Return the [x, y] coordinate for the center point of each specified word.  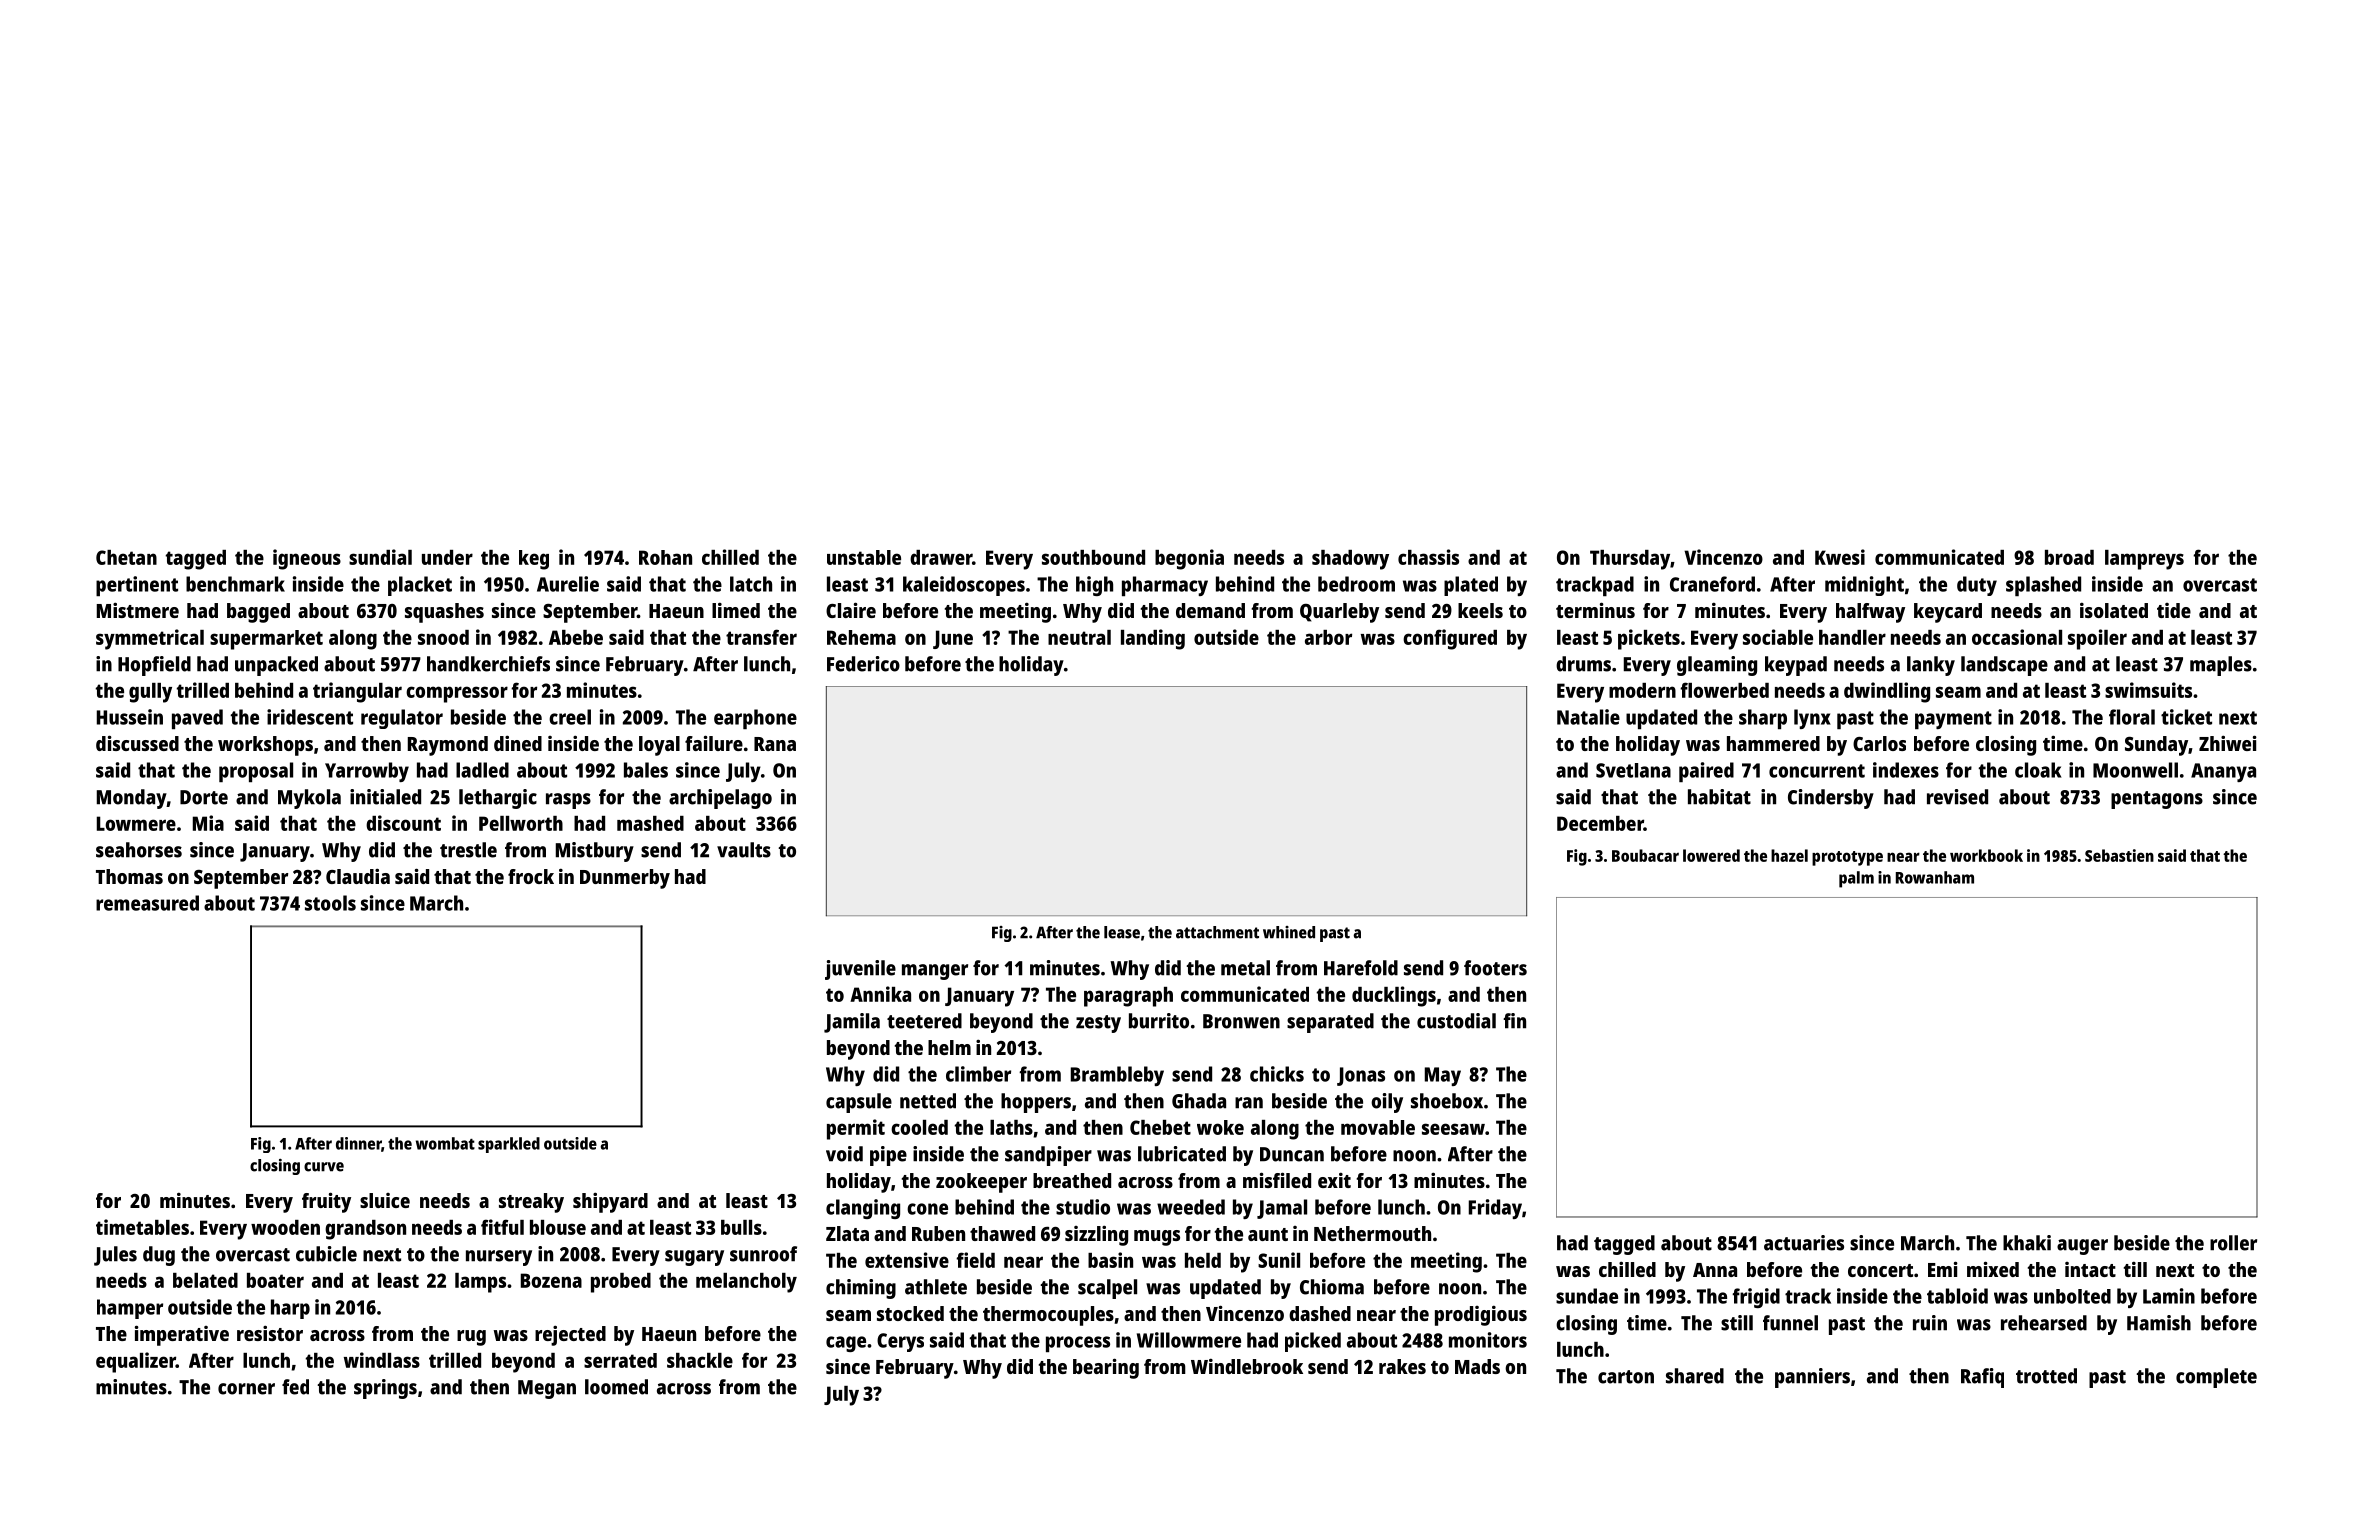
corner [246, 1389]
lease [1122, 932]
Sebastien [2119, 855]
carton [1626, 1377]
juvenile [860, 970]
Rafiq [1982, 1378]
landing [1153, 639]
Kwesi [1840, 557]
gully [150, 693]
